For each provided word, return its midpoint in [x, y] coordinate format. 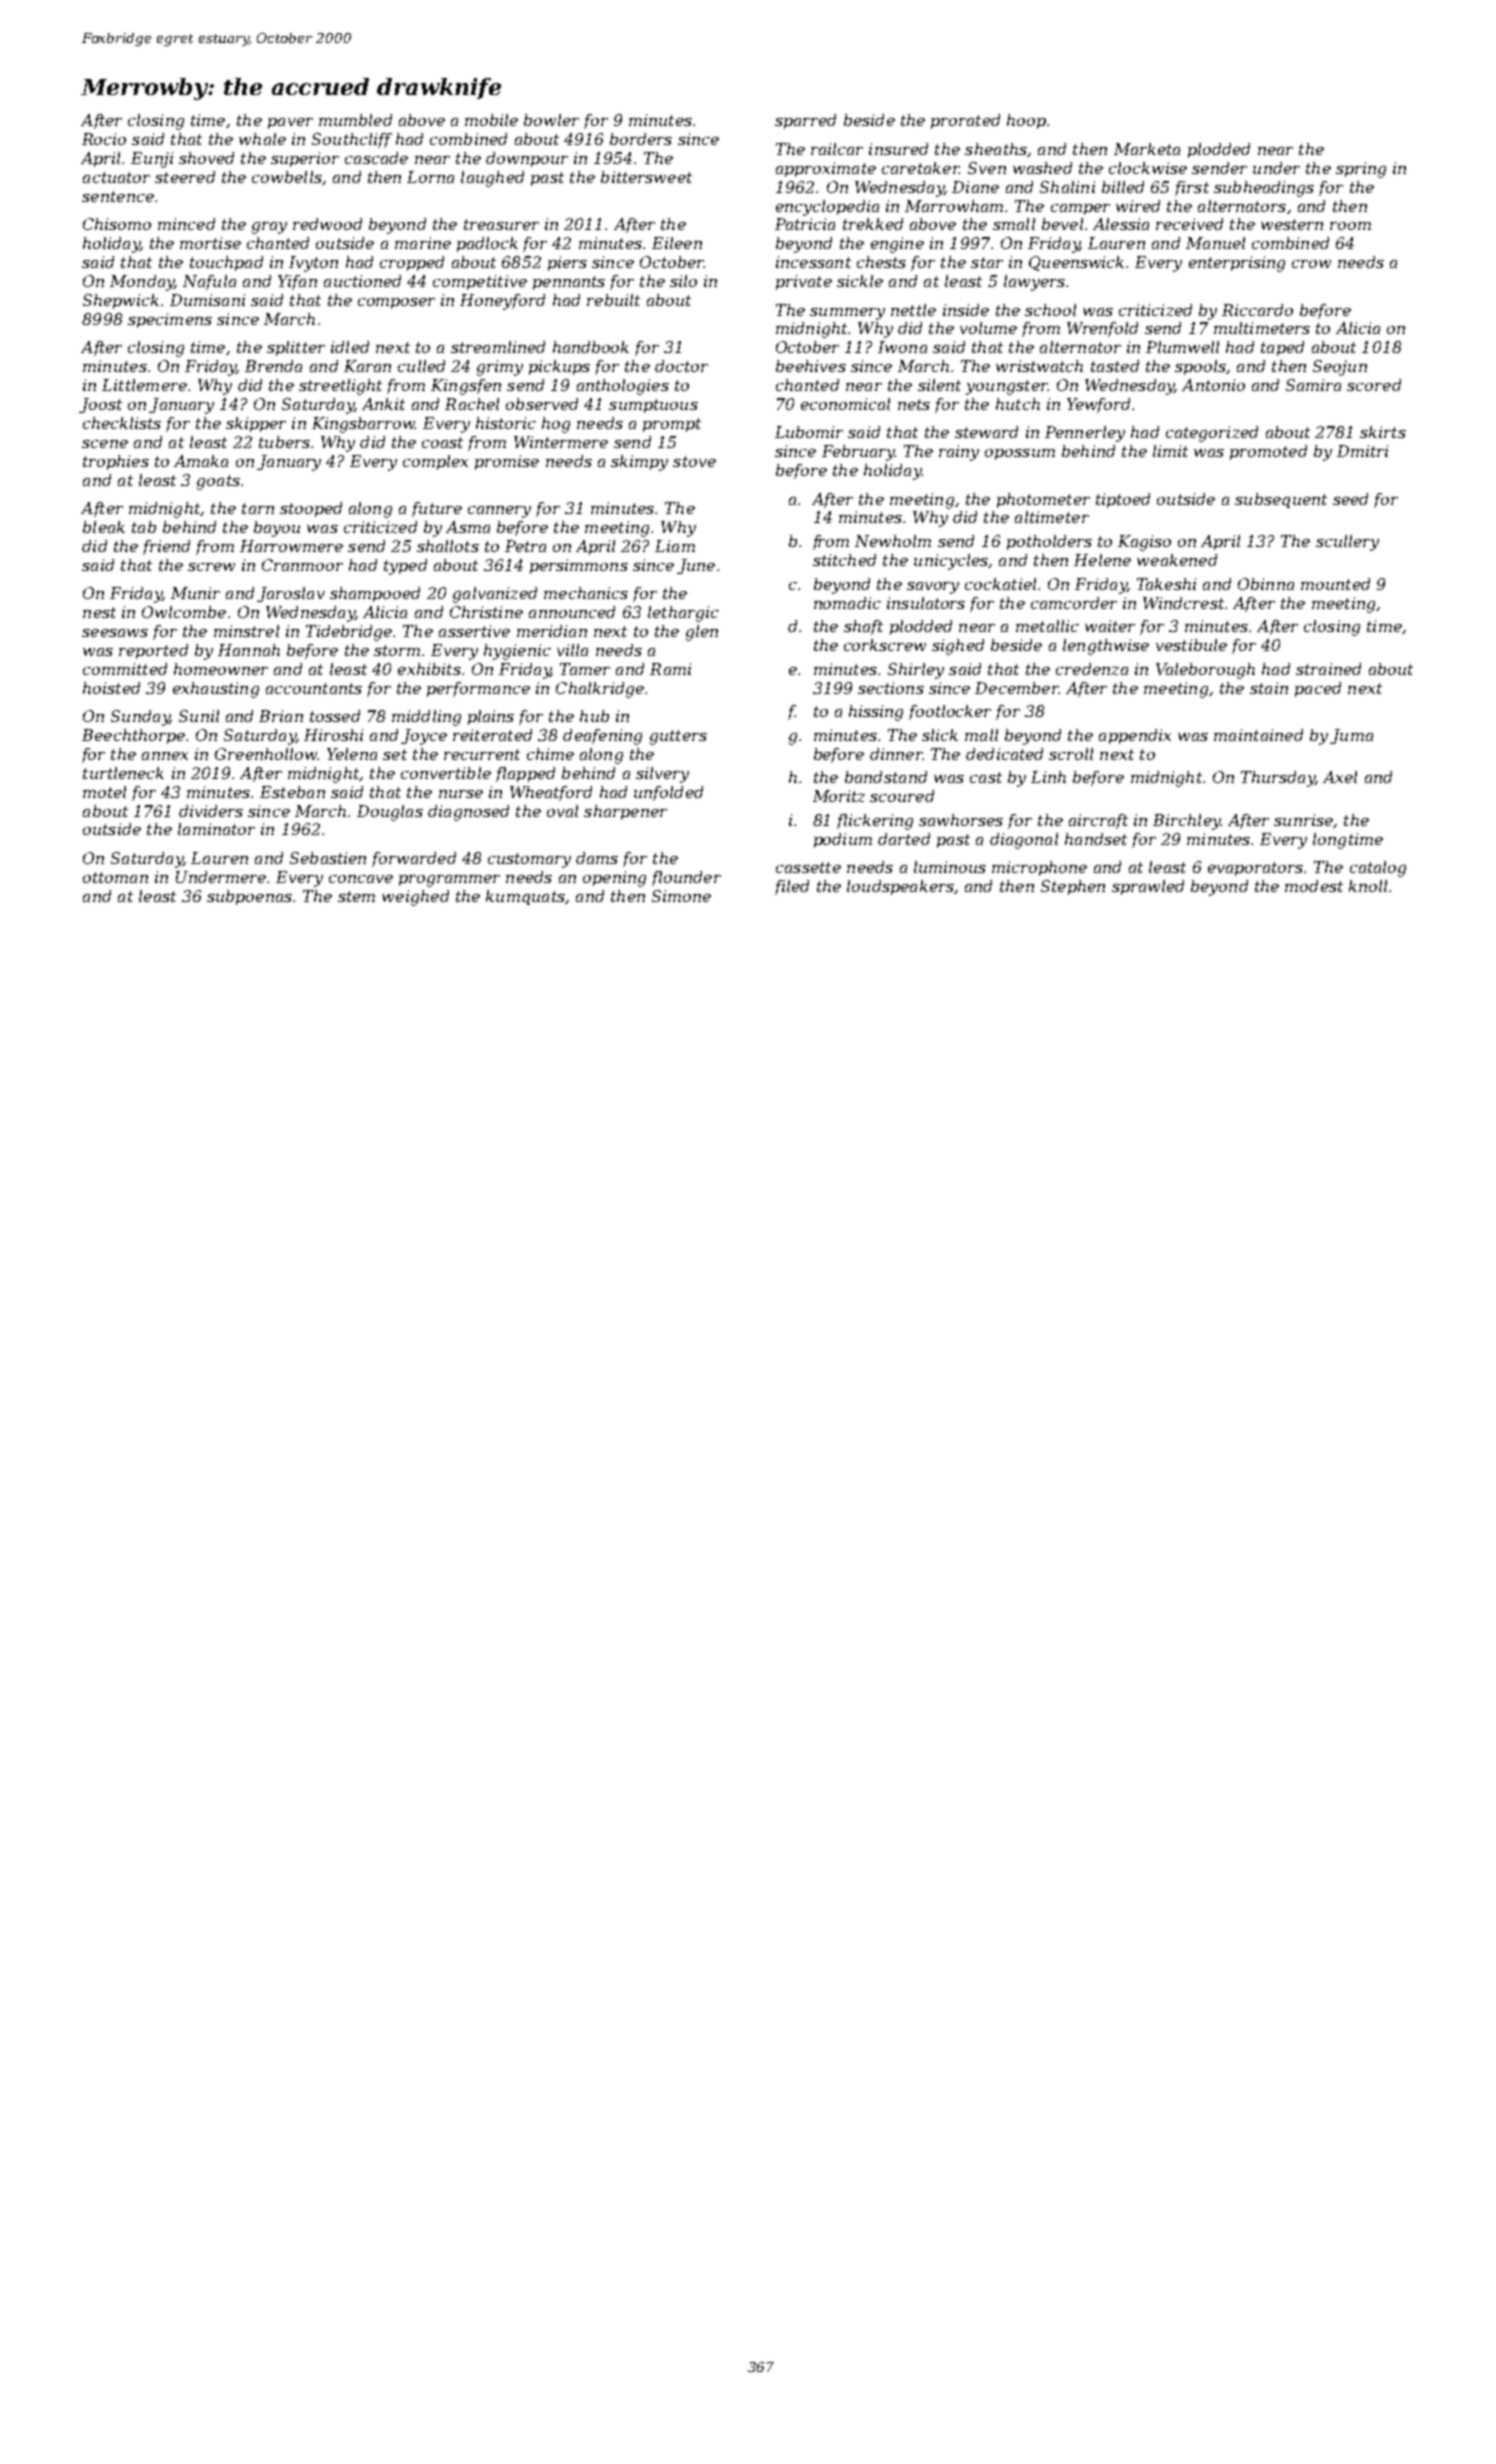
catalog [1378, 869]
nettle [913, 310]
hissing [876, 713]
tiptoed [1123, 500]
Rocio [104, 139]
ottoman [115, 877]
